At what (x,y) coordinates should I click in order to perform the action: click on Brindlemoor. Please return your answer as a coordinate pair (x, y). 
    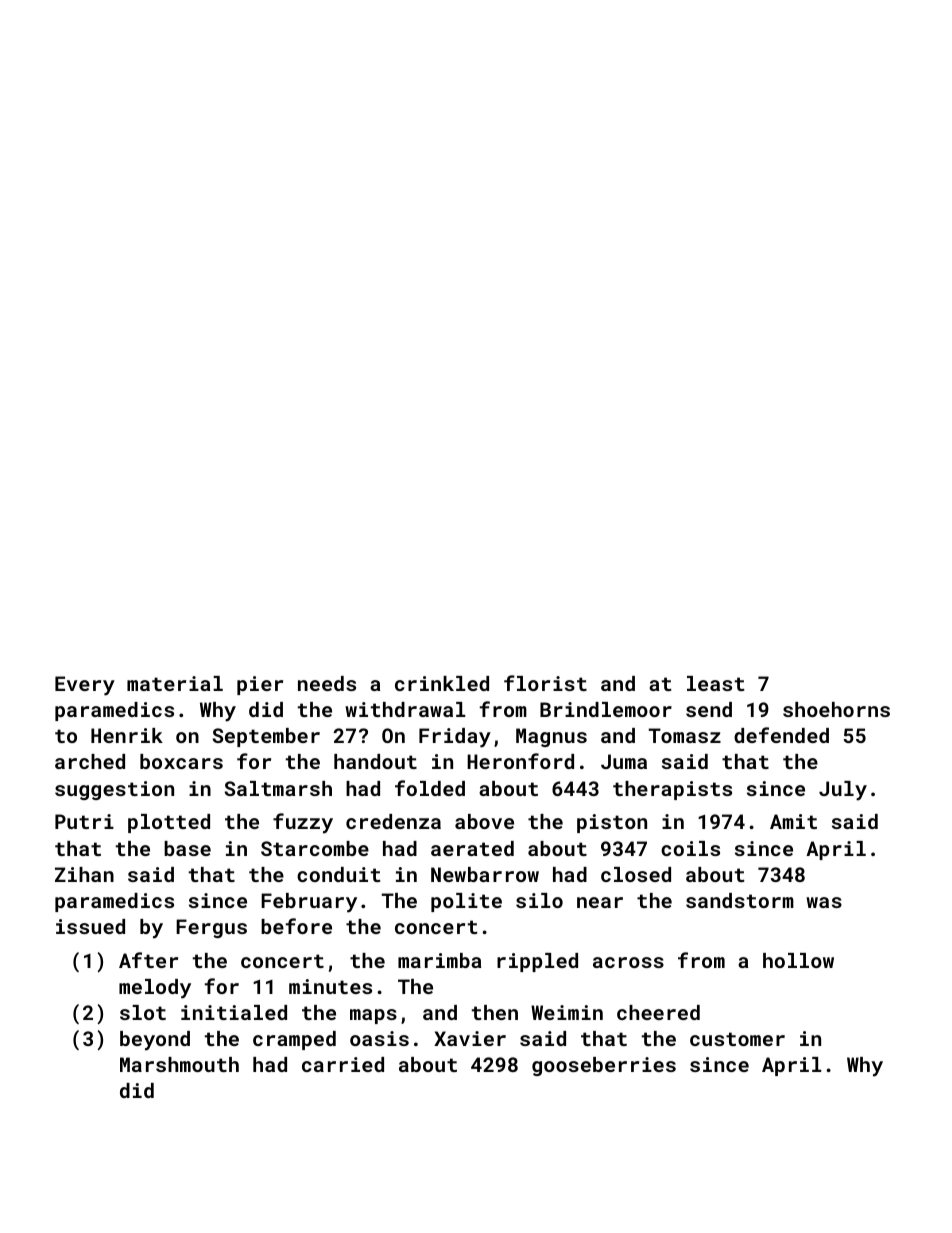
    Looking at the image, I should click on (606, 709).
